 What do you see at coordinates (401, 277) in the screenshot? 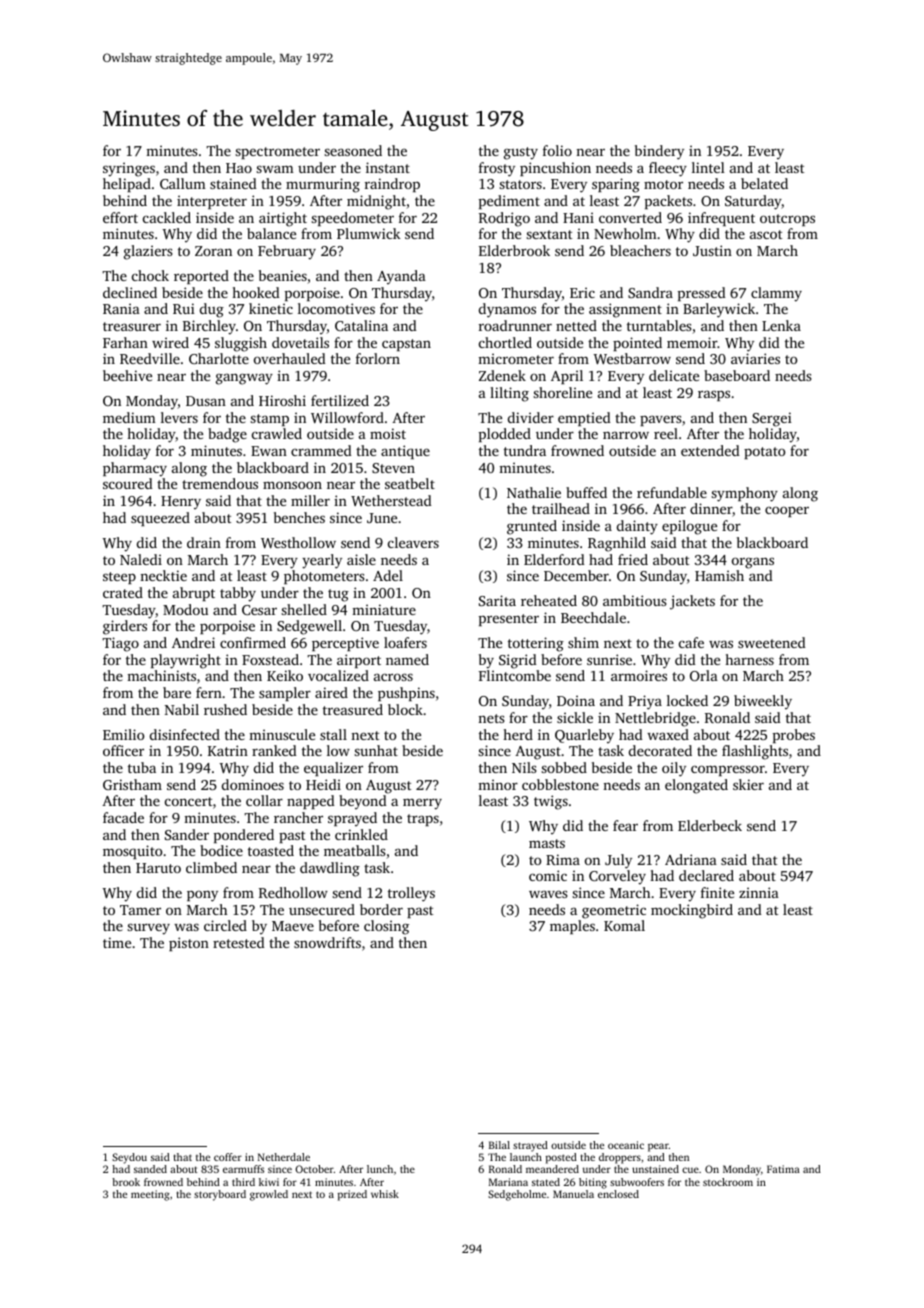
I see `Ayanda` at bounding box center [401, 277].
